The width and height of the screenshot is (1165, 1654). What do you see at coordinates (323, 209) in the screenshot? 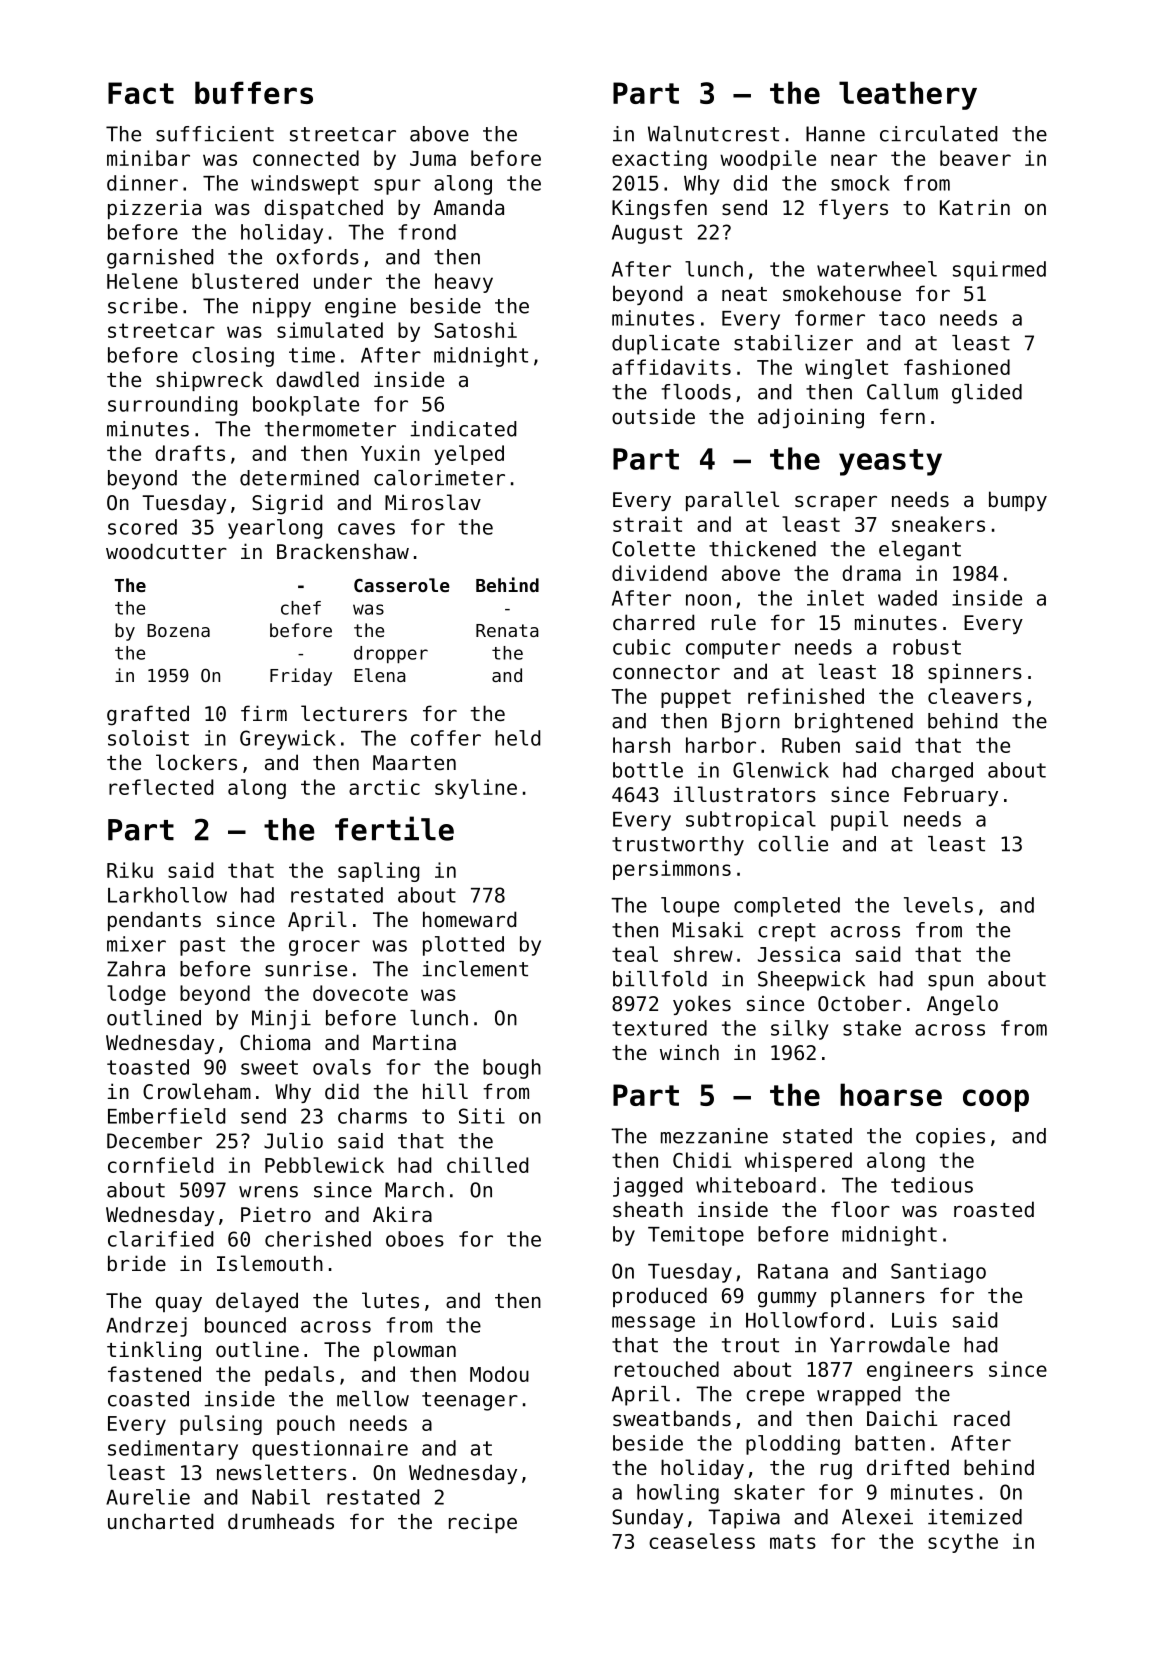
I see `dispatched` at bounding box center [323, 209].
